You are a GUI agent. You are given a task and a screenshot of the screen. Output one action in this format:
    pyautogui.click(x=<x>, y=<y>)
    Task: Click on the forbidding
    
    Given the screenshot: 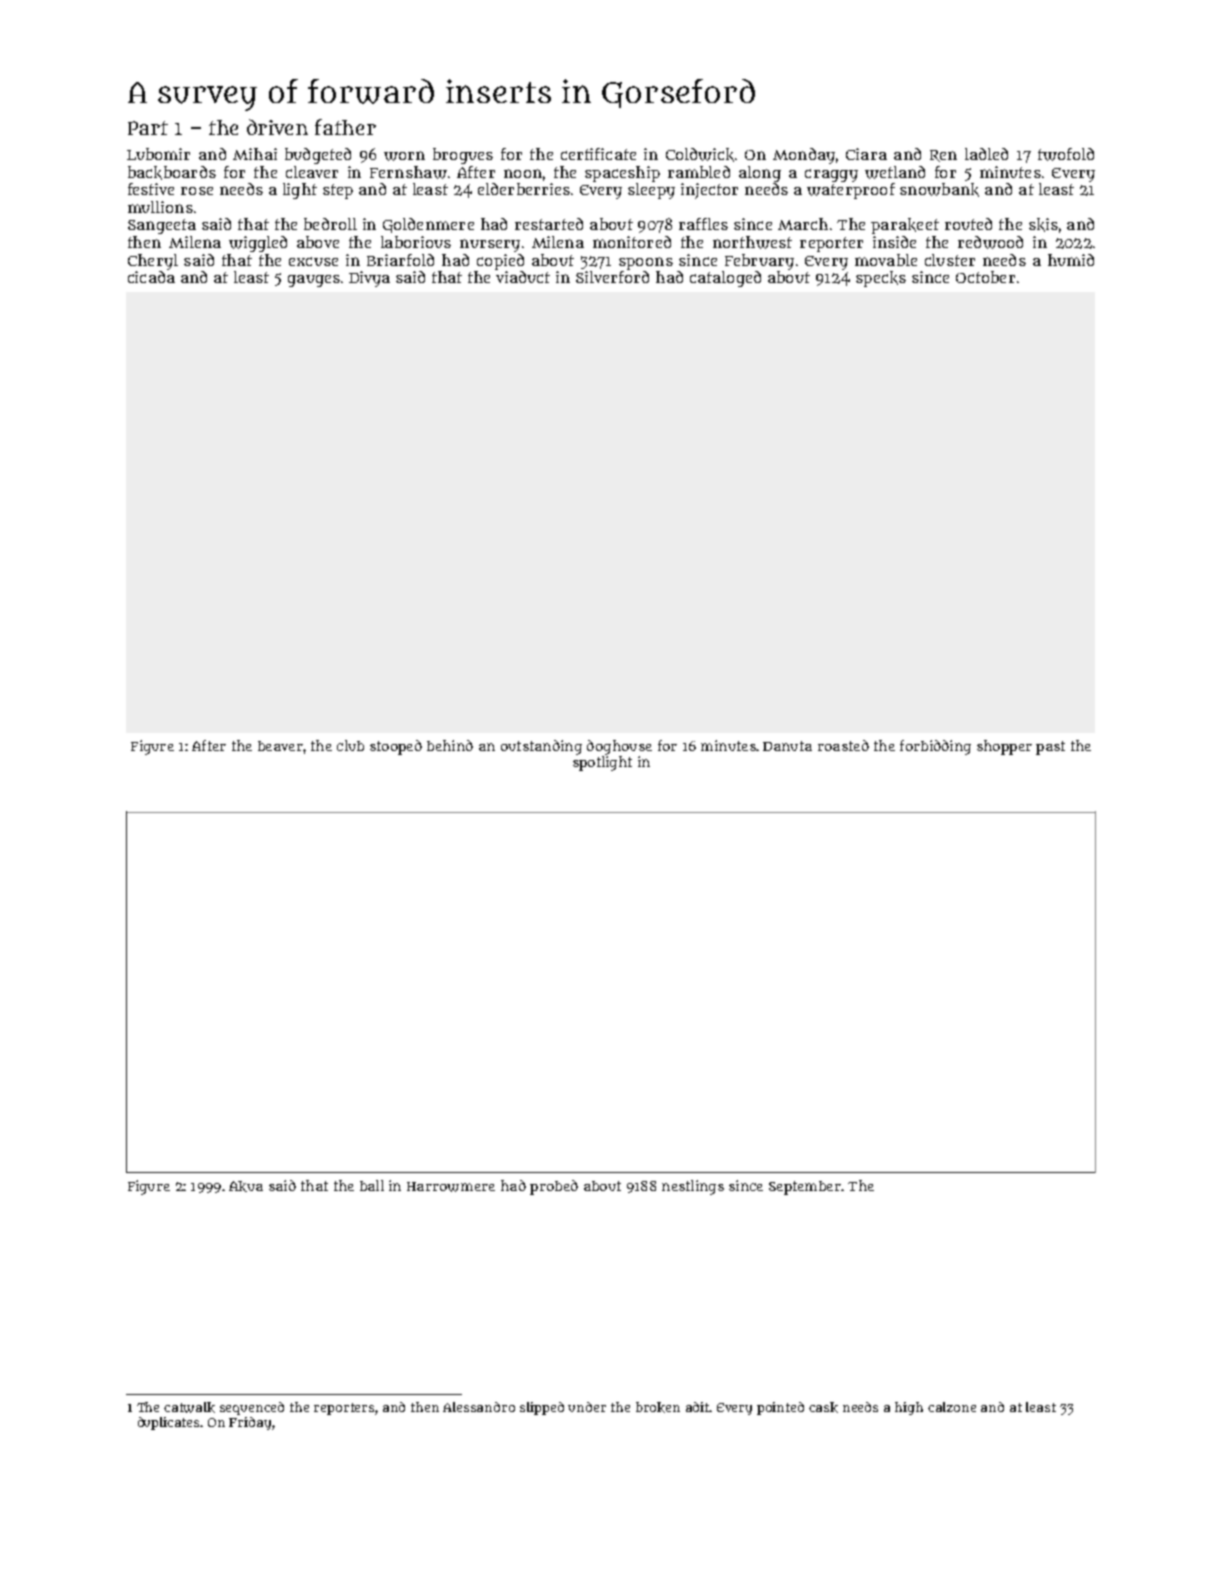 What is the action you would take?
    pyautogui.click(x=935, y=747)
